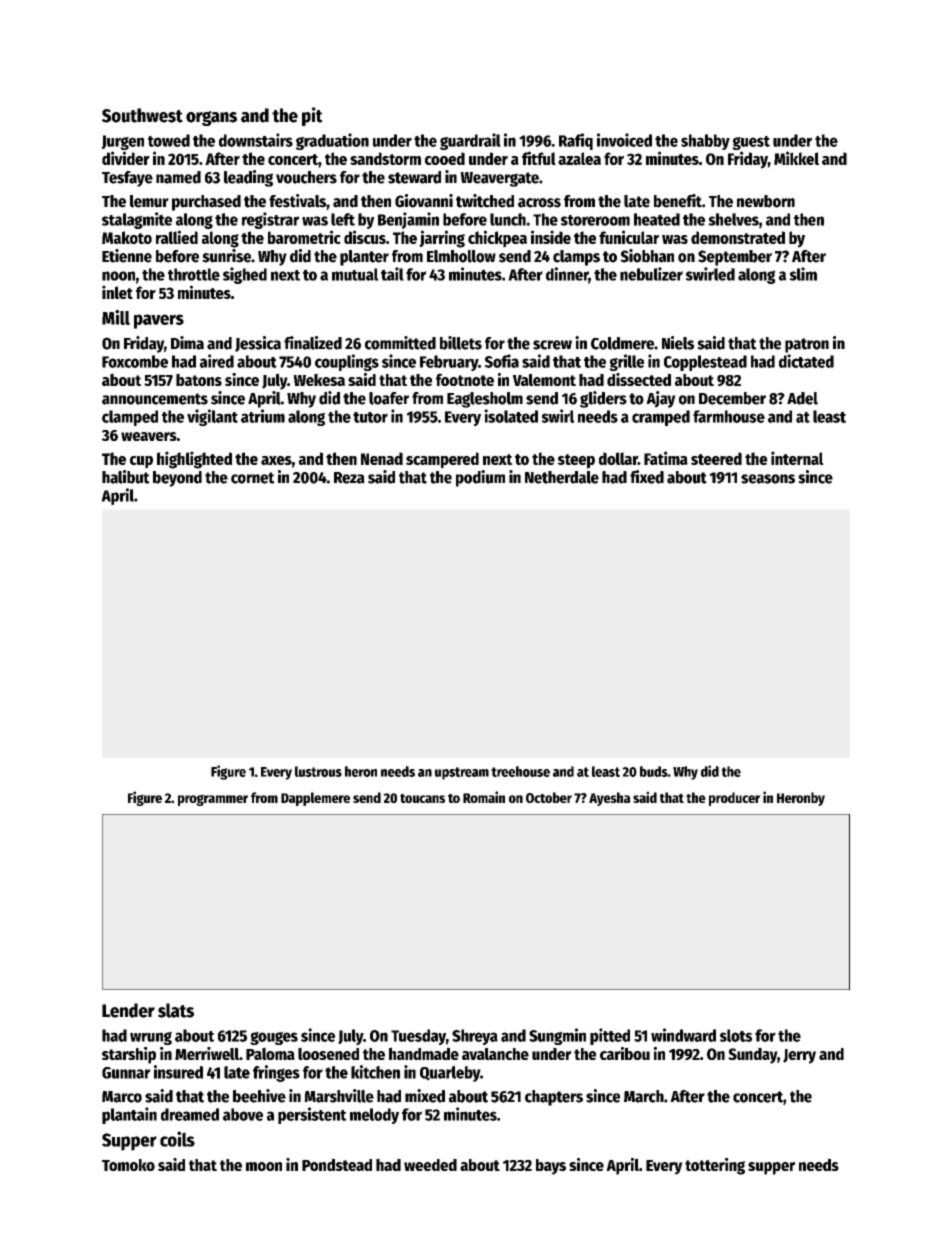 The width and height of the document is (952, 1233). Describe the element at coordinates (803, 274) in the document. I see `slim` at that location.
